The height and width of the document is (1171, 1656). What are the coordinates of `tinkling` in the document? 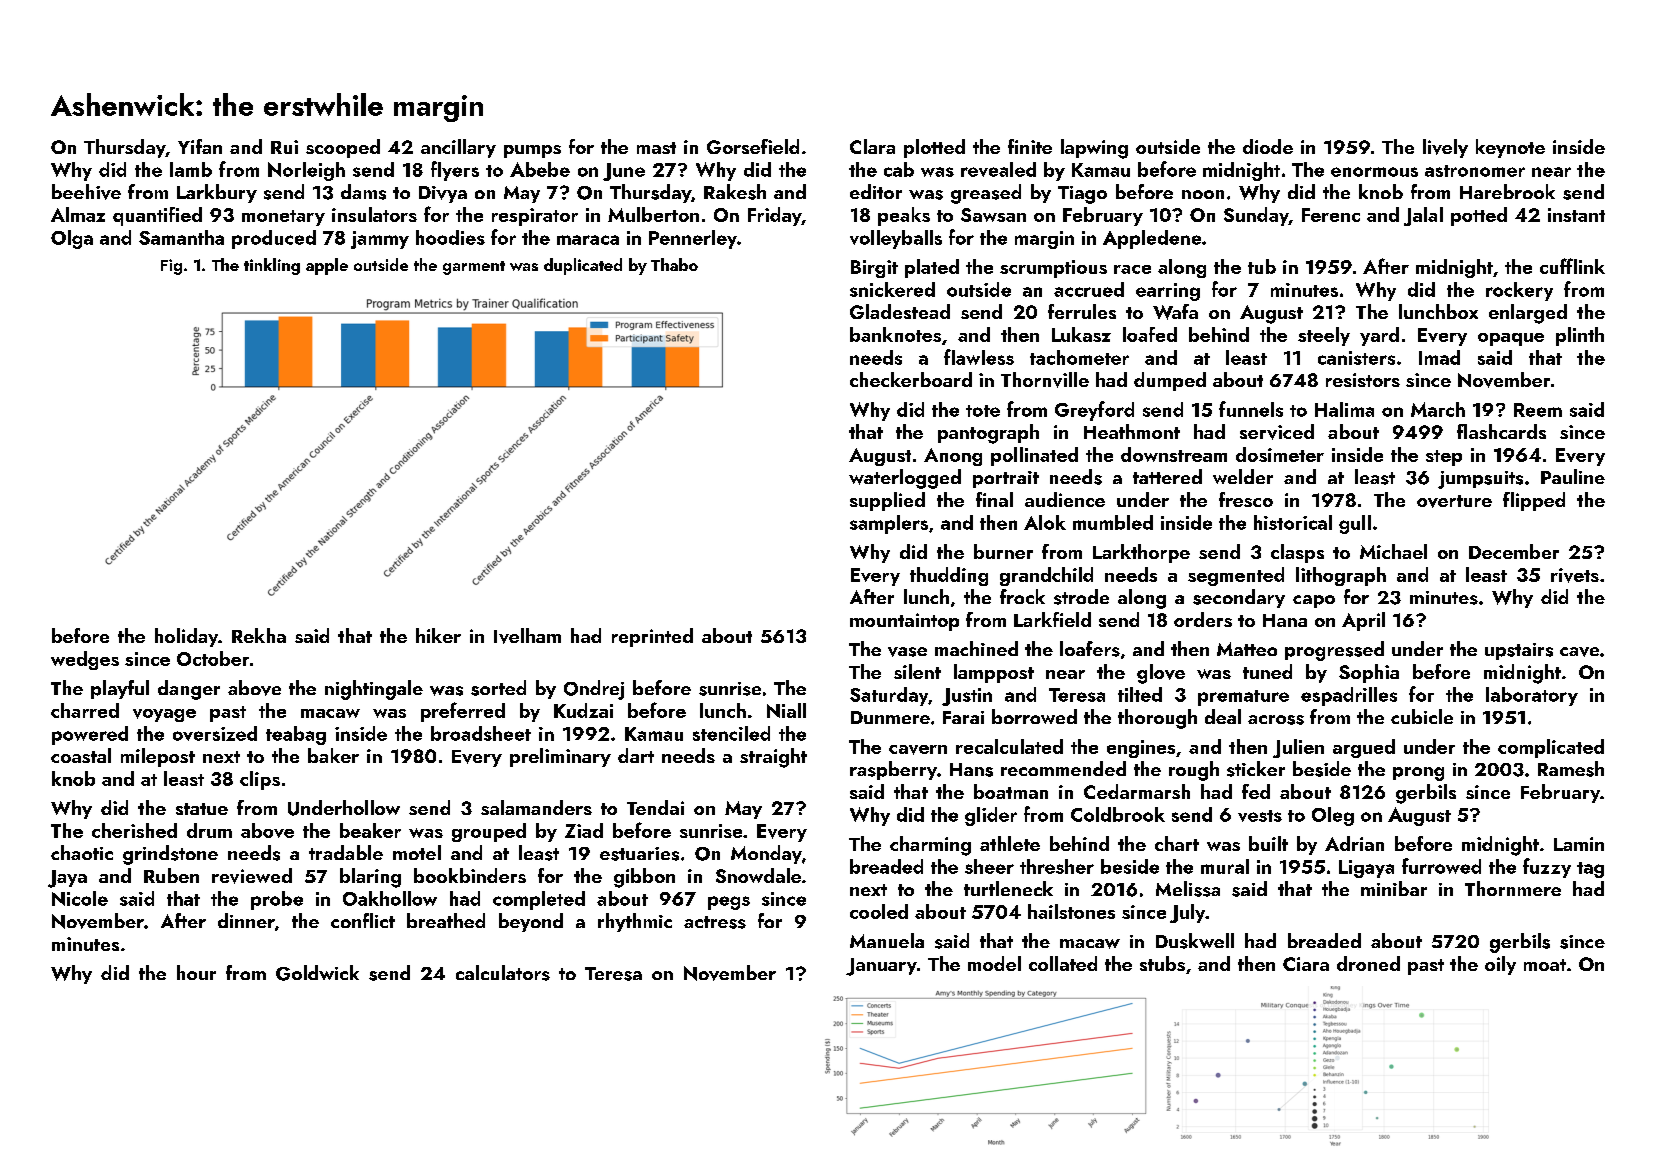 It's located at (272, 266).
